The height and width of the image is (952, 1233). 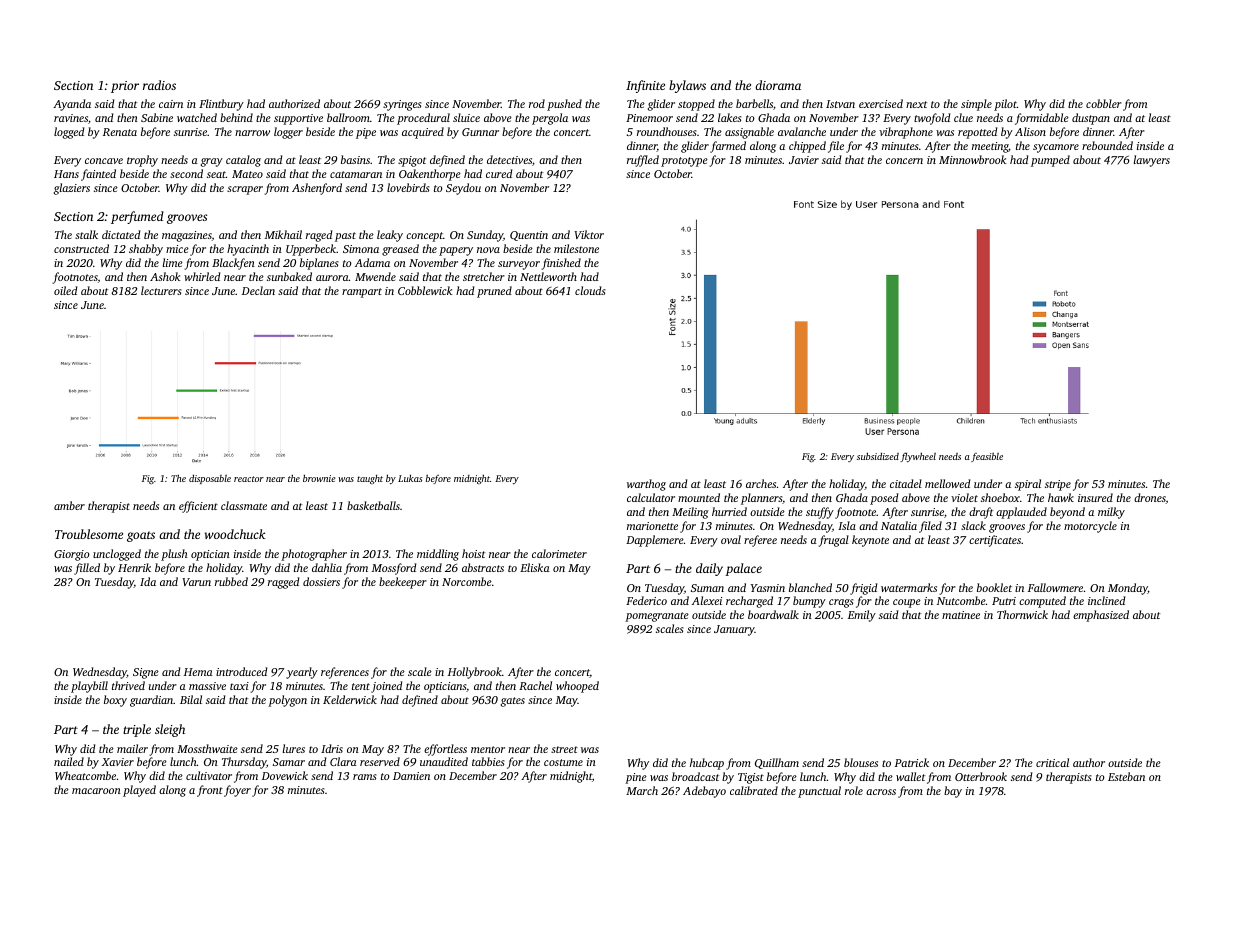 What do you see at coordinates (1022, 614) in the image?
I see `Thornwick` at bounding box center [1022, 614].
